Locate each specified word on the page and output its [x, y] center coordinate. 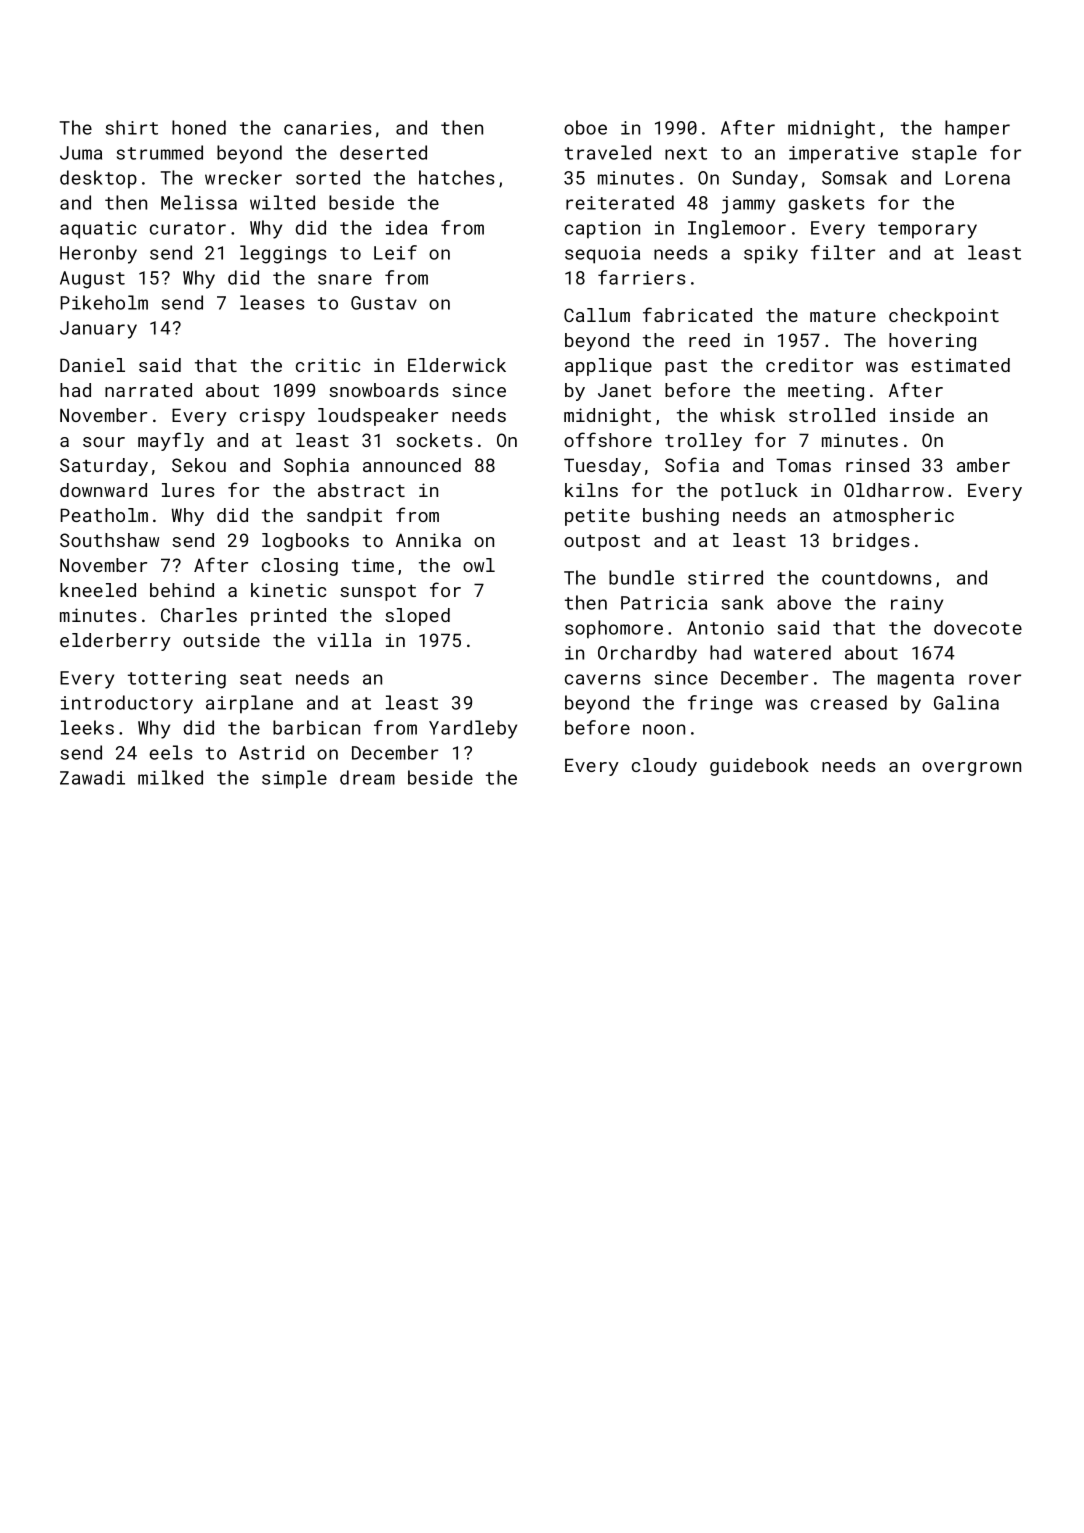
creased [849, 702]
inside [922, 415]
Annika [428, 540]
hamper [977, 129]
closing [300, 567]
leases [272, 302]
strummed [160, 152]
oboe [585, 127]
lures [188, 490]
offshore [608, 439]
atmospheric [893, 517]
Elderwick [457, 365]
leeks [87, 727]
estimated [960, 365]
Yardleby [473, 729]
